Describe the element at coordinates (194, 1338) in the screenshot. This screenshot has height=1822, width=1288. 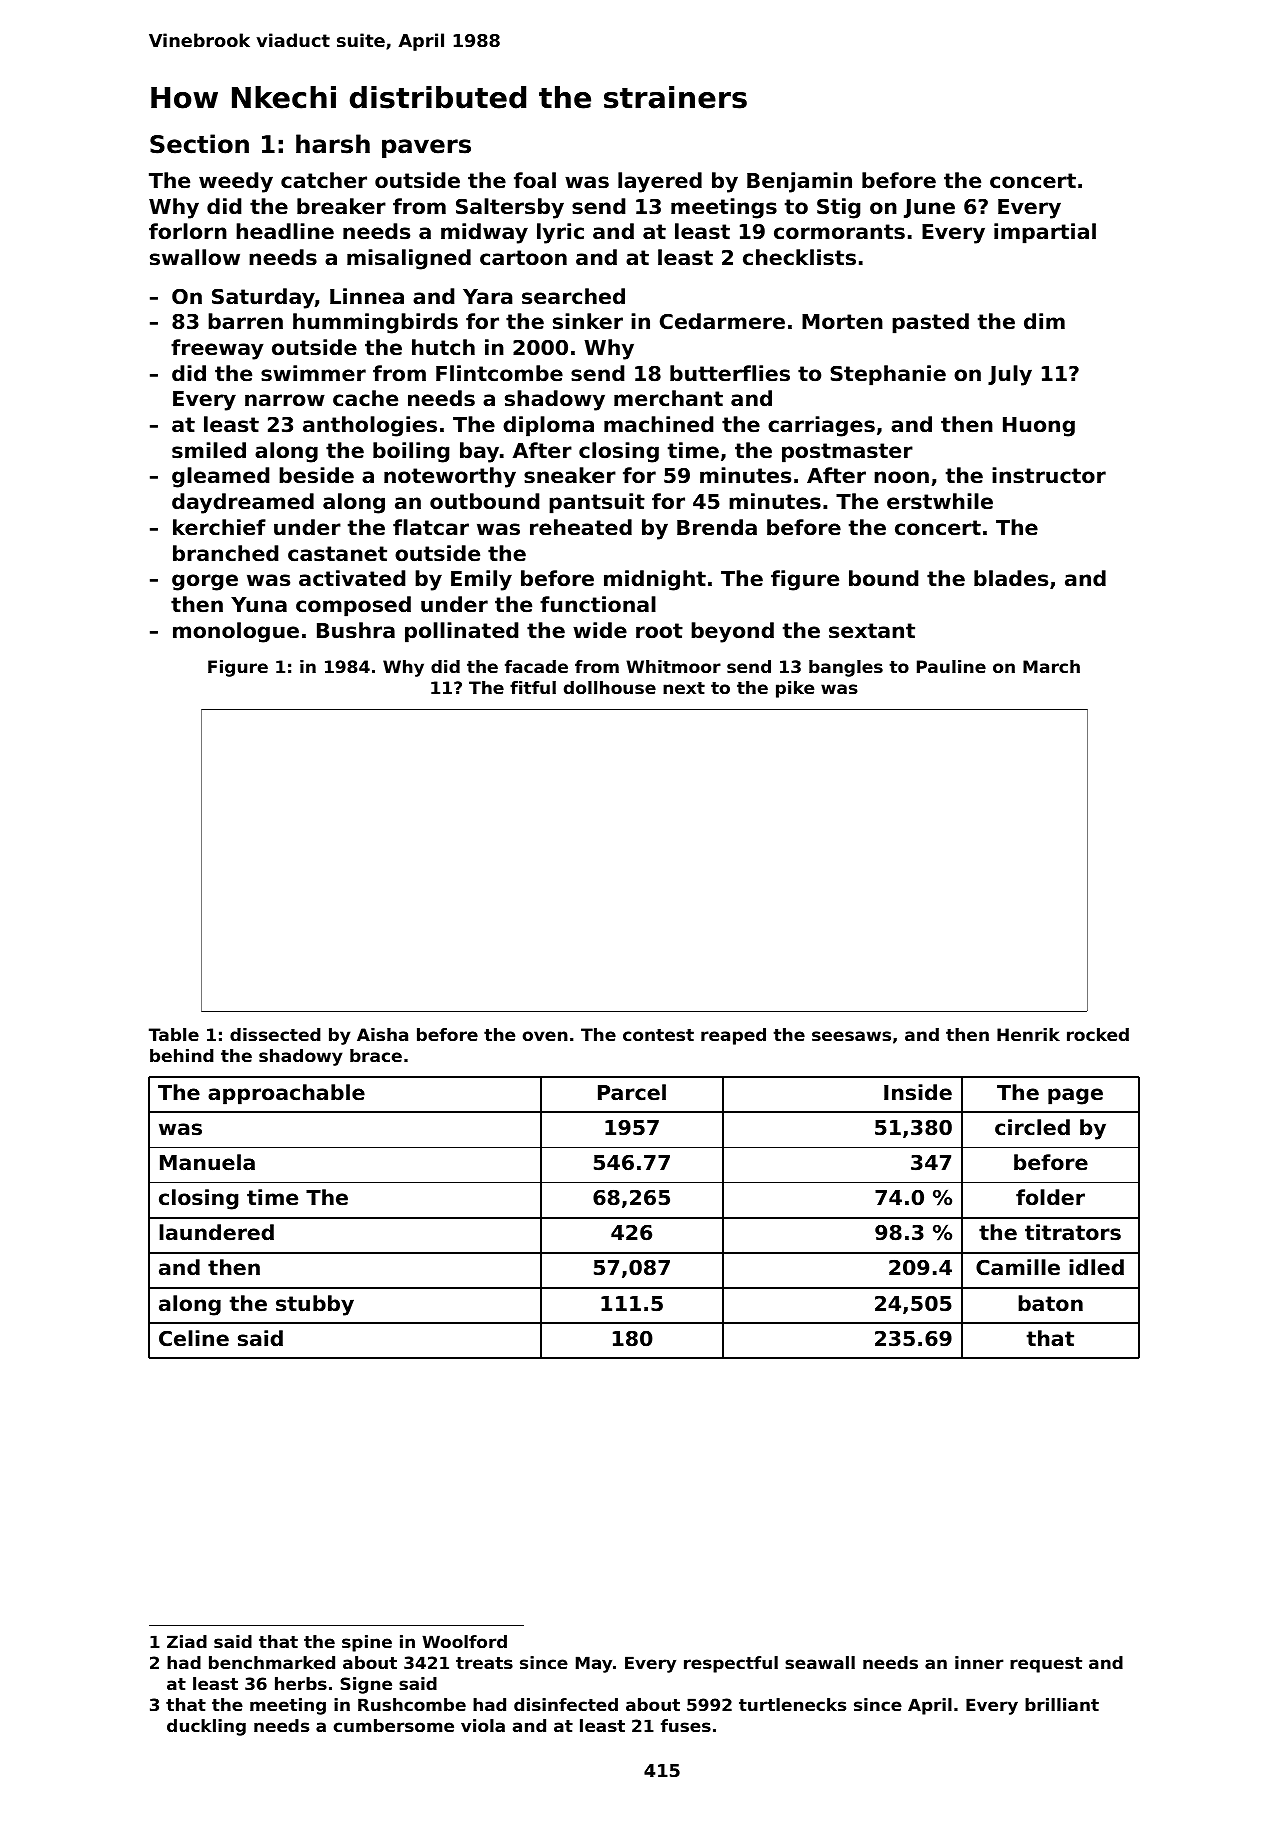
I see `Celine` at that location.
